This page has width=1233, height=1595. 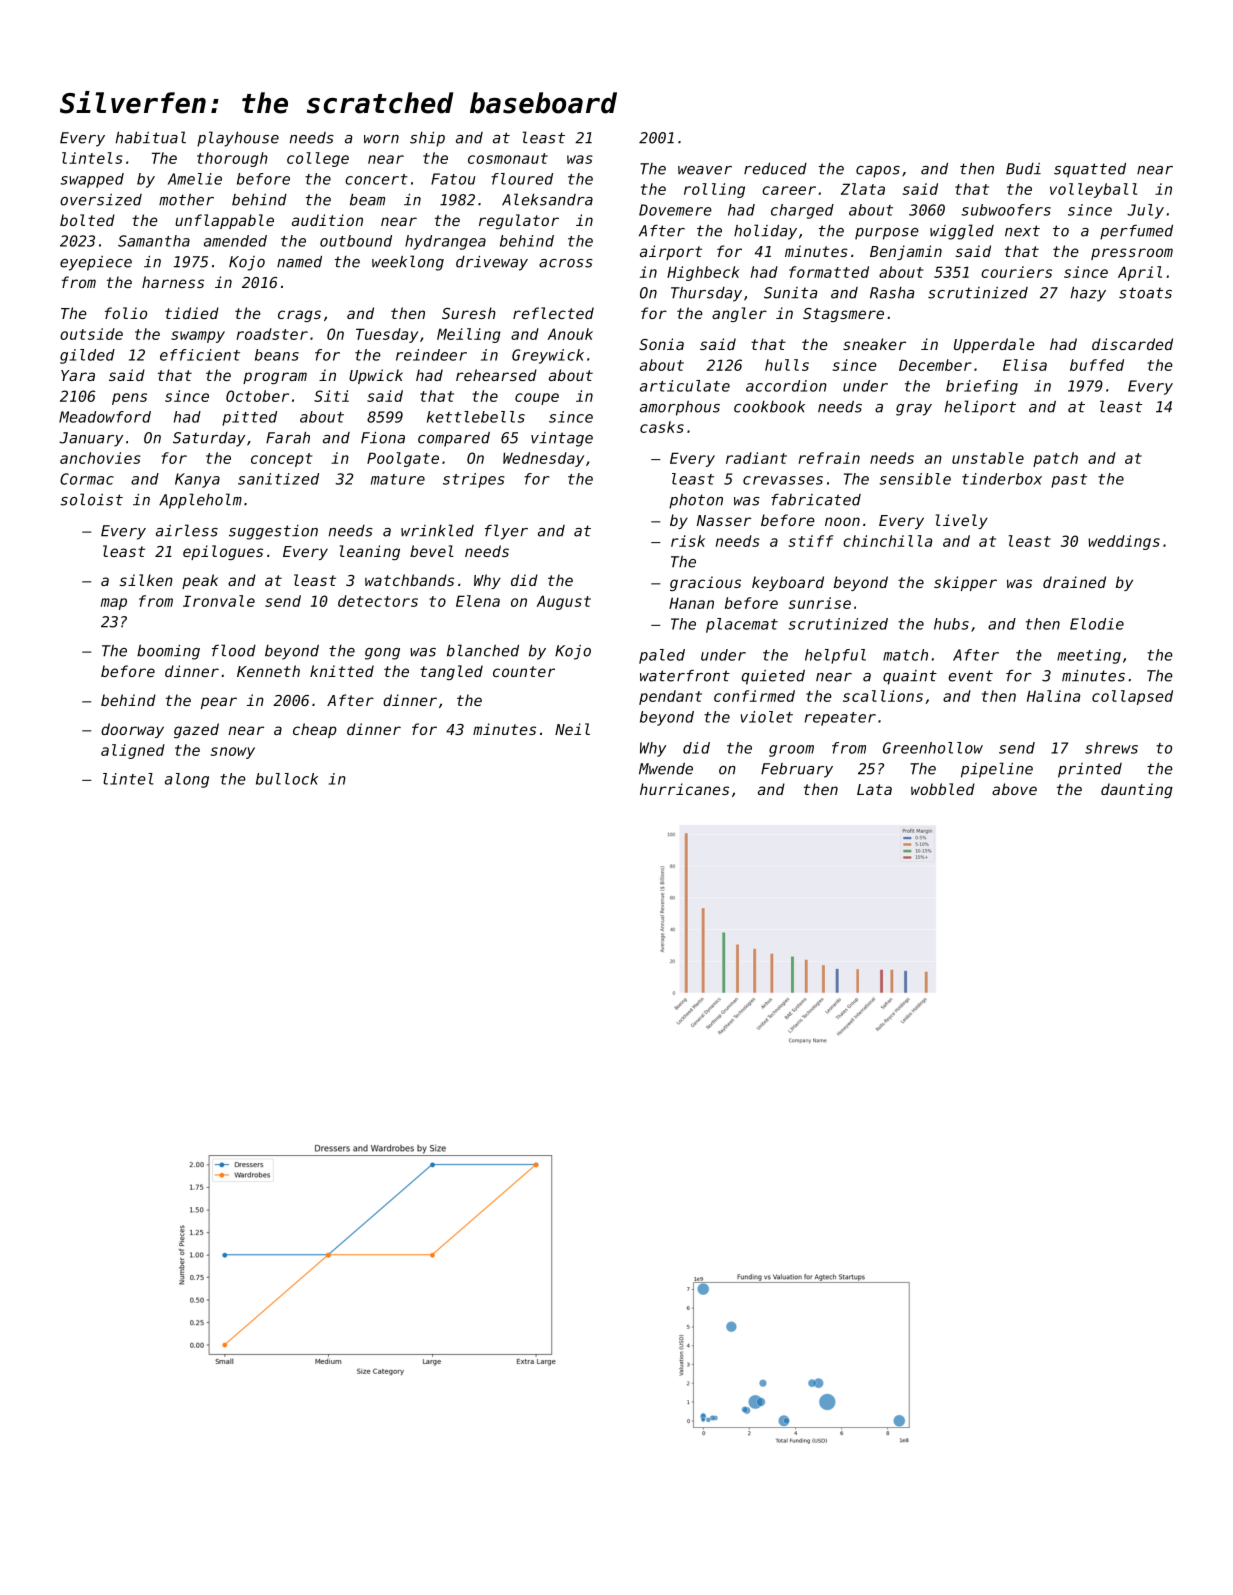 I want to click on subwoofers, so click(x=1006, y=210).
